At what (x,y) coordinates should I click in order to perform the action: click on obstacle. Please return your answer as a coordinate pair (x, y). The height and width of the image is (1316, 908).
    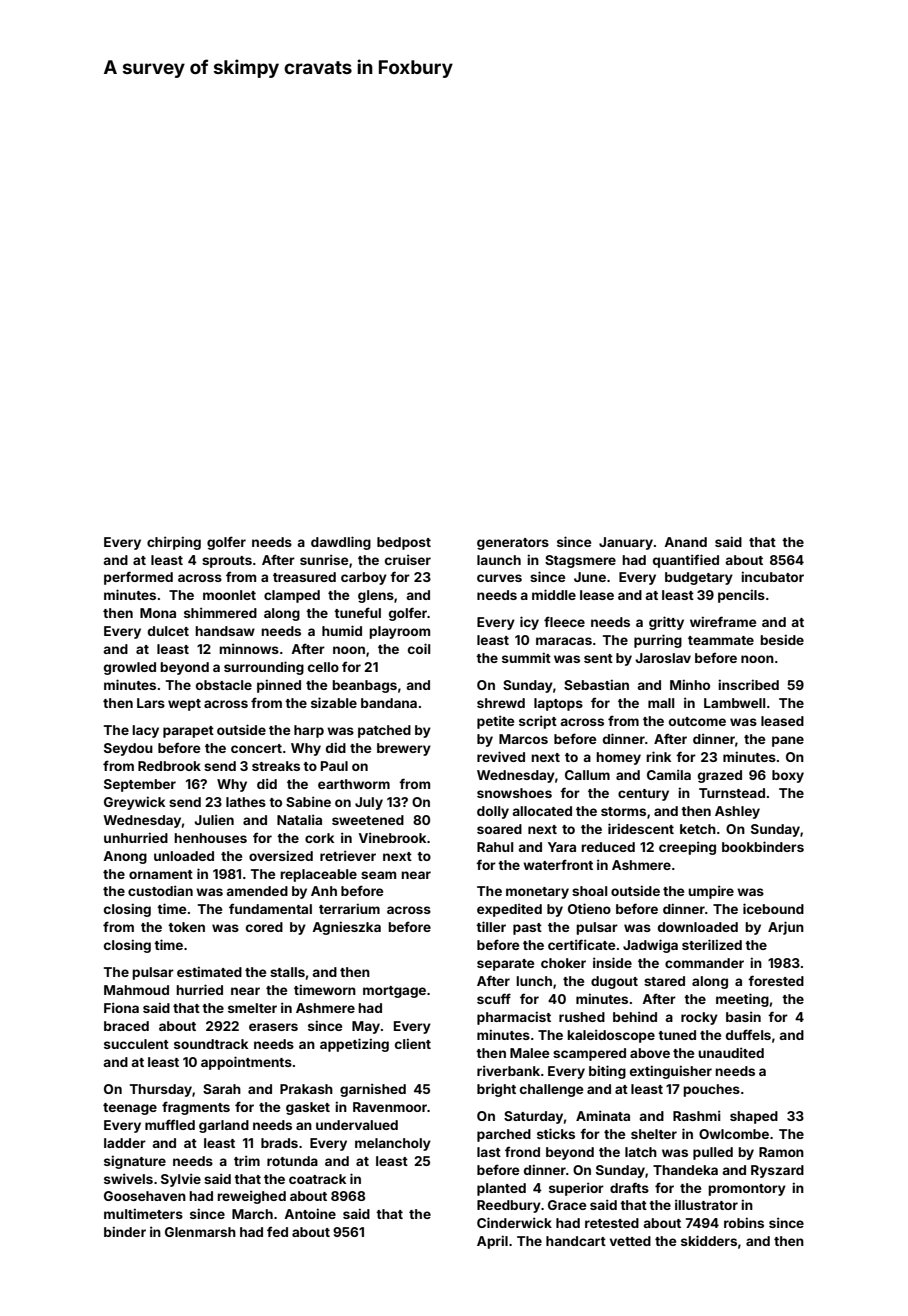
    Looking at the image, I should click on (224, 685).
